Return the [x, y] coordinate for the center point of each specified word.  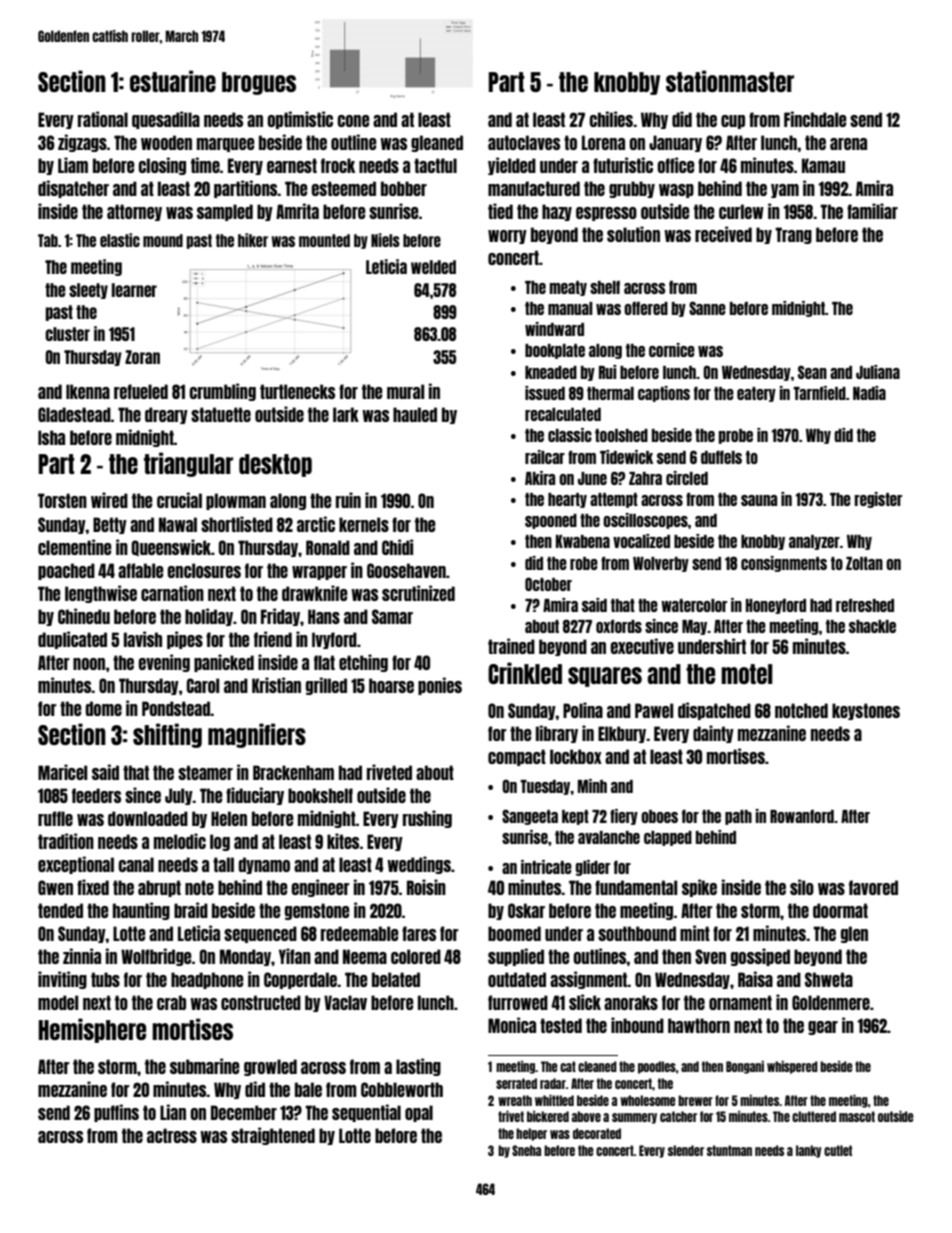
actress [172, 1135]
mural [405, 391]
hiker [253, 240]
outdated [517, 979]
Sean [812, 372]
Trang [793, 235]
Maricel [62, 772]
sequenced [260, 934]
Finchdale [815, 119]
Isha [51, 437]
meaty [568, 288]
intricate [546, 867]
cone [353, 121]
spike [699, 888]
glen [854, 934]
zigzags [82, 143]
